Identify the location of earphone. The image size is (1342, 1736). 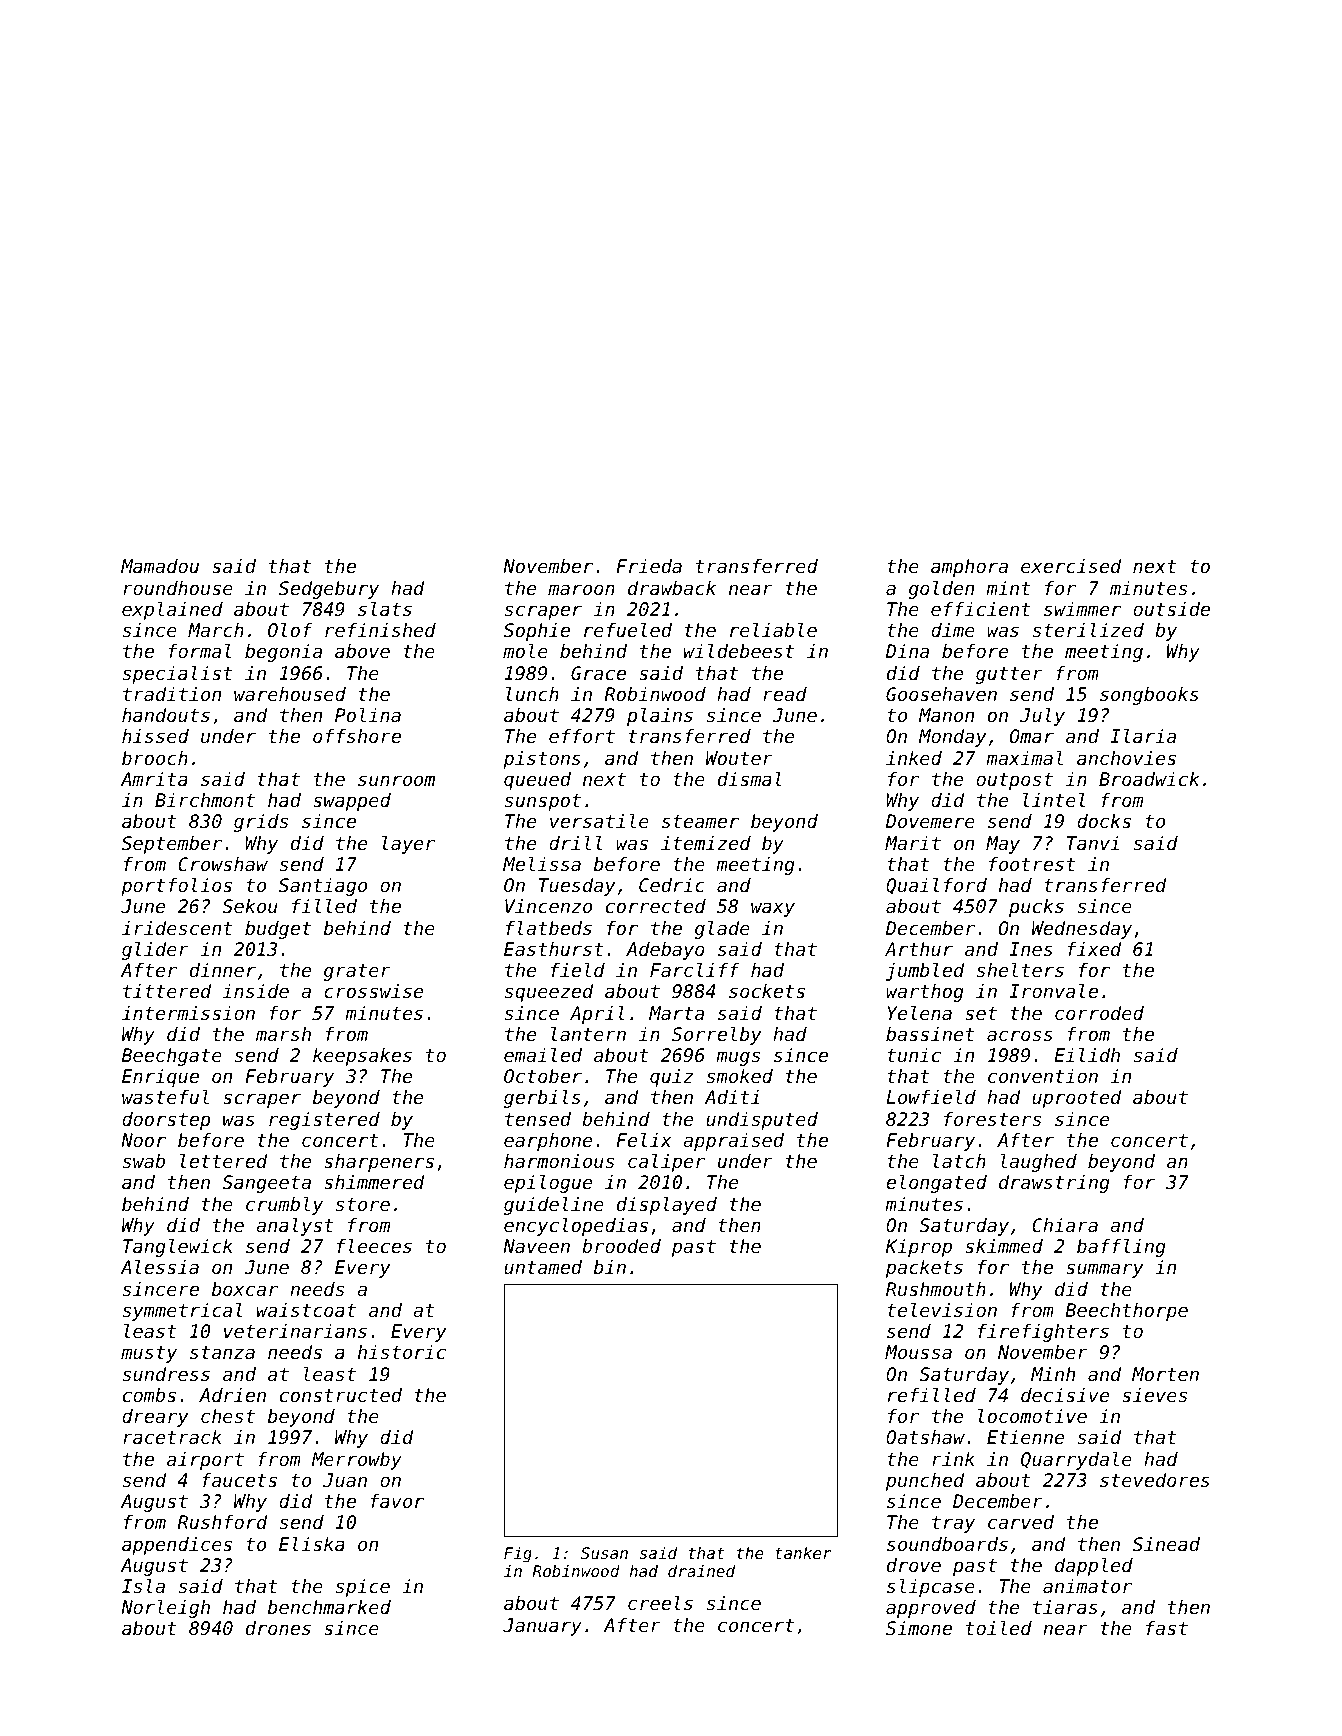
(548, 1142).
